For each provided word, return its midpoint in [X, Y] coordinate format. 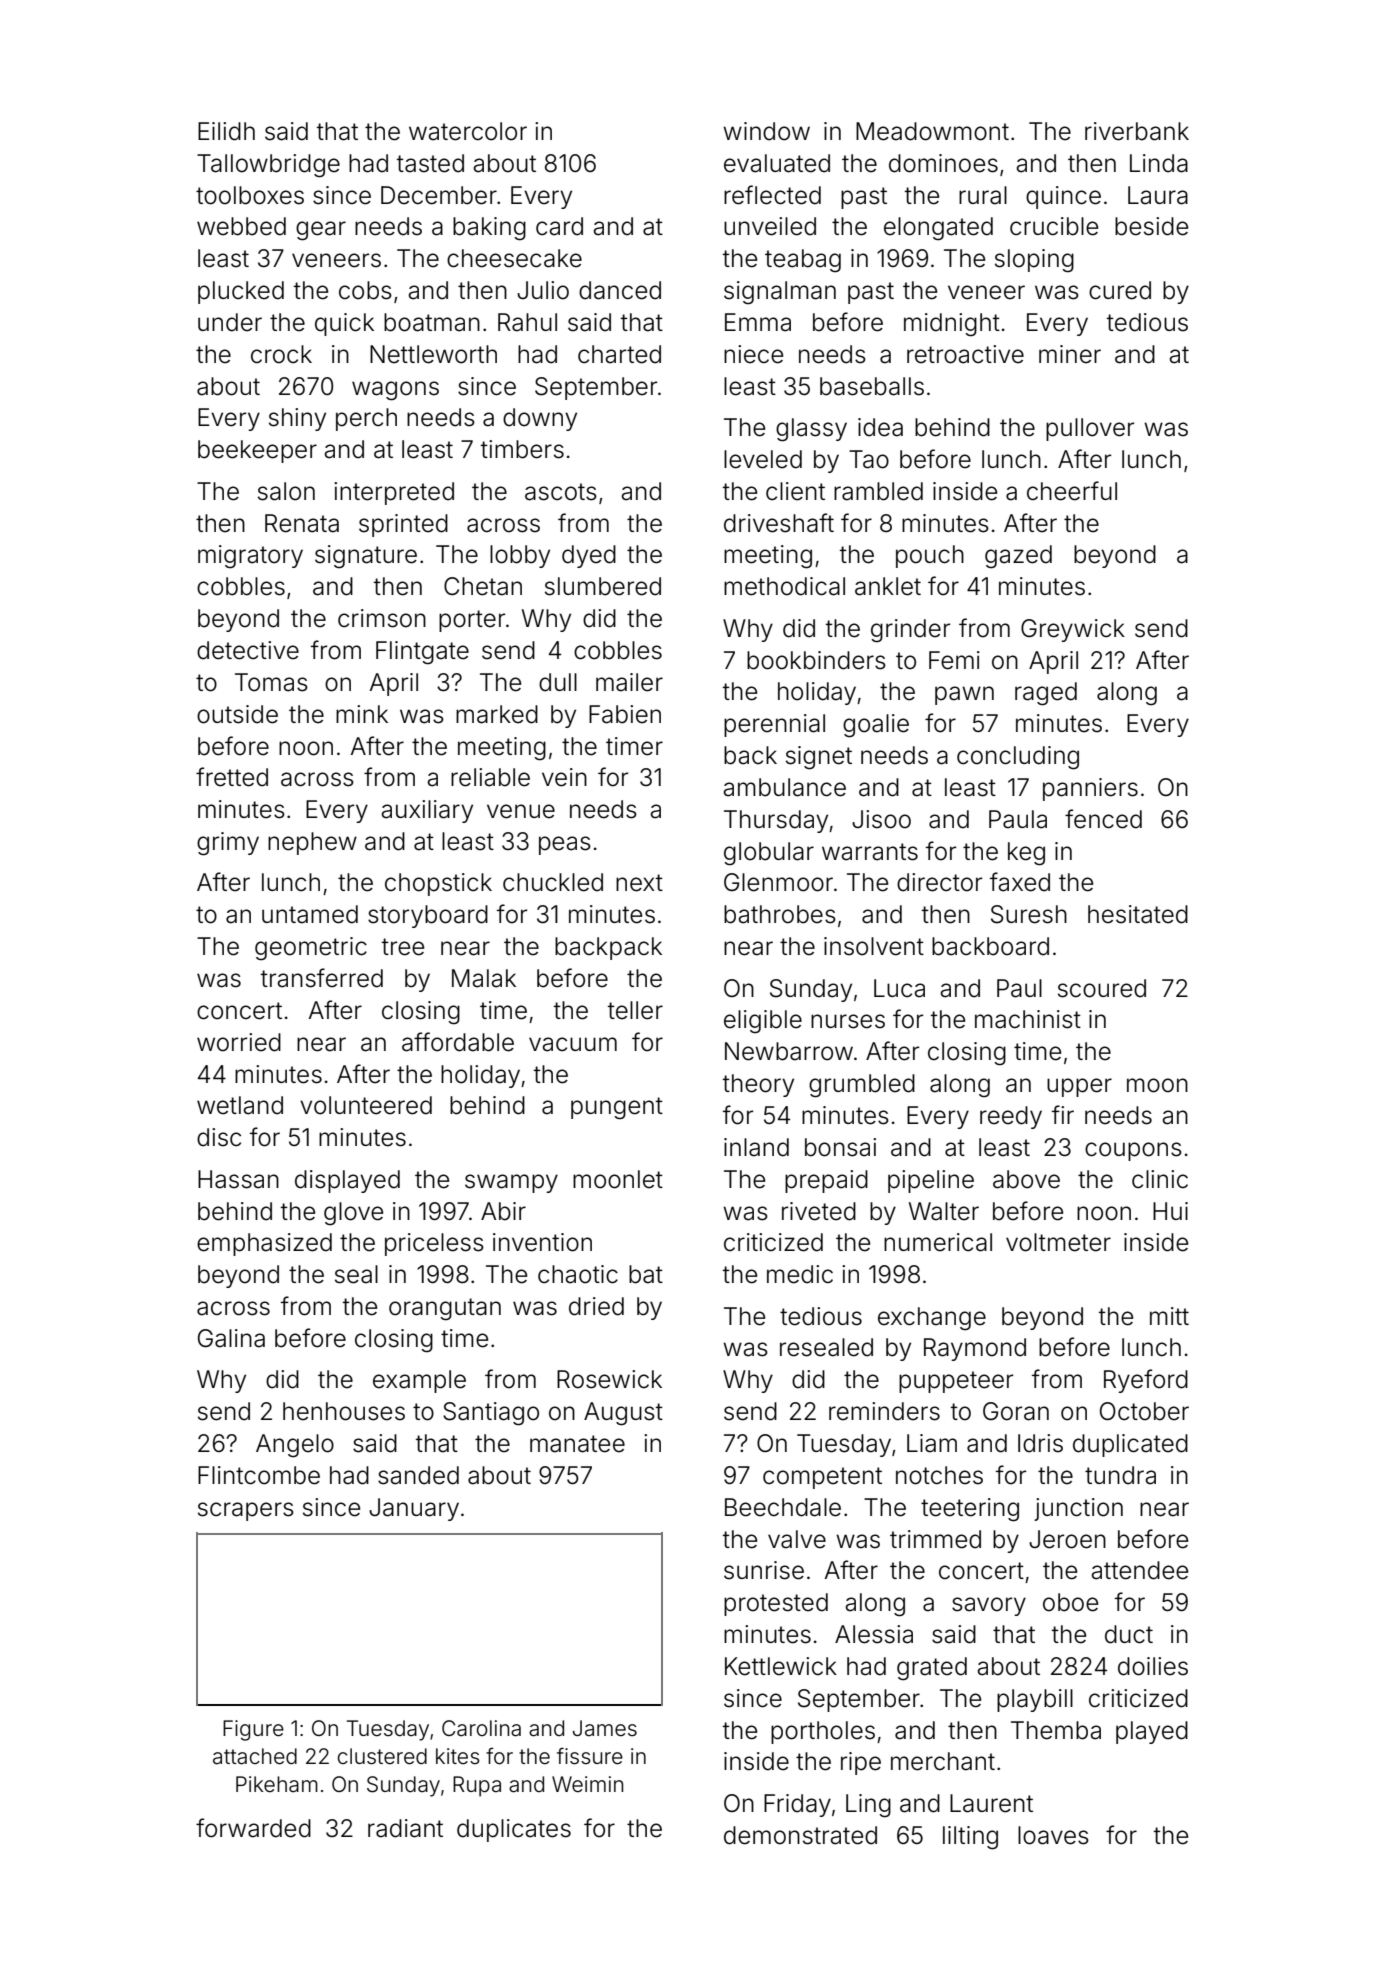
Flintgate [422, 653]
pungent [617, 1108]
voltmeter [1058, 1242]
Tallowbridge [268, 166]
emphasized [264, 1244]
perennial [774, 725]
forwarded [253, 1828]
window [766, 131]
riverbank [1137, 131]
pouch [930, 556]
